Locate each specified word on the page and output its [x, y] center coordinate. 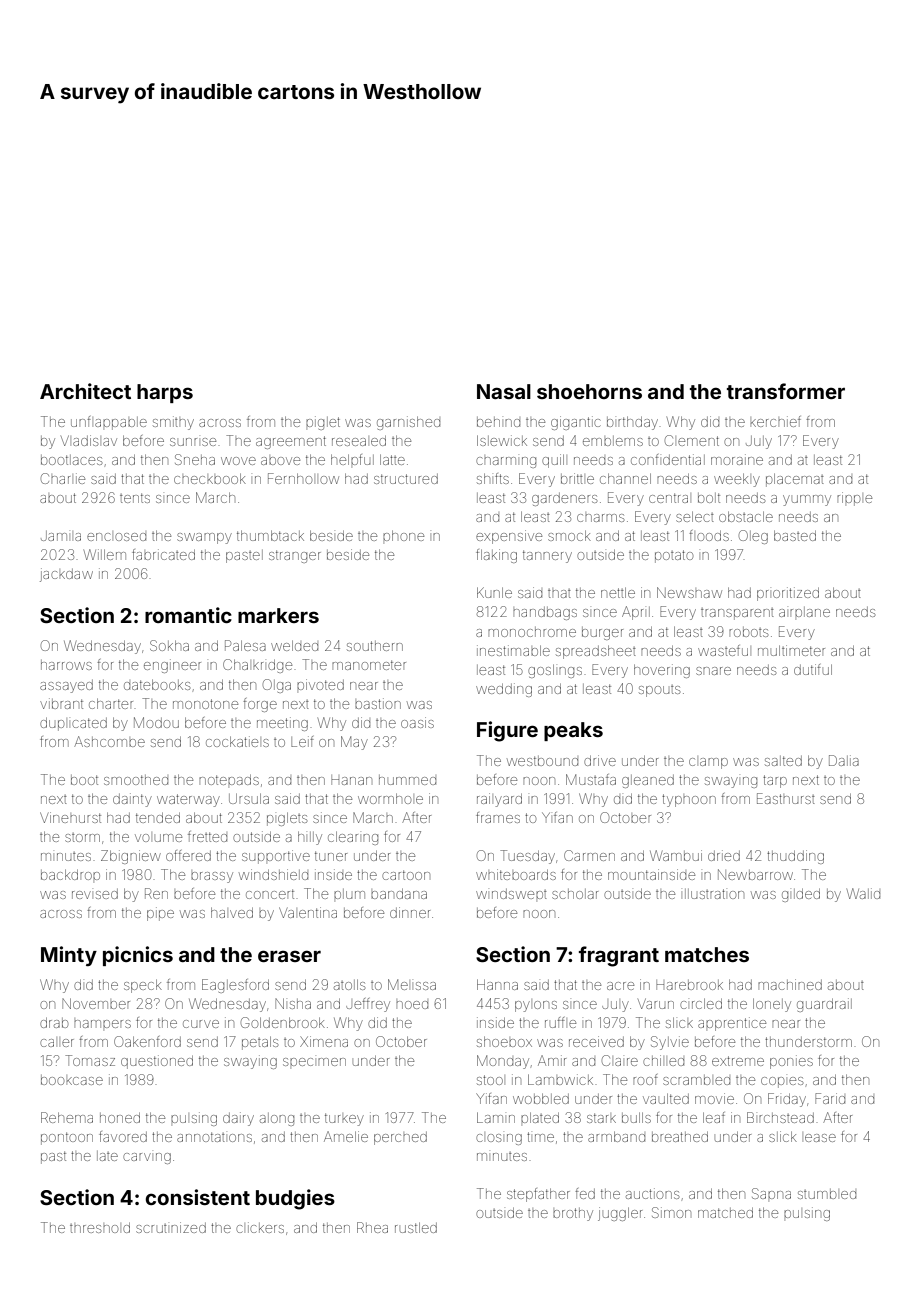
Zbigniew [131, 857]
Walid [863, 893]
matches [707, 954]
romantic [188, 615]
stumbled [827, 1194]
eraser [289, 956]
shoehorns [589, 391]
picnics [138, 956]
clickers [260, 1227]
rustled [416, 1228]
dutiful [813, 669]
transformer [786, 391]
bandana [399, 894]
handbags [545, 613]
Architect [85, 391]
